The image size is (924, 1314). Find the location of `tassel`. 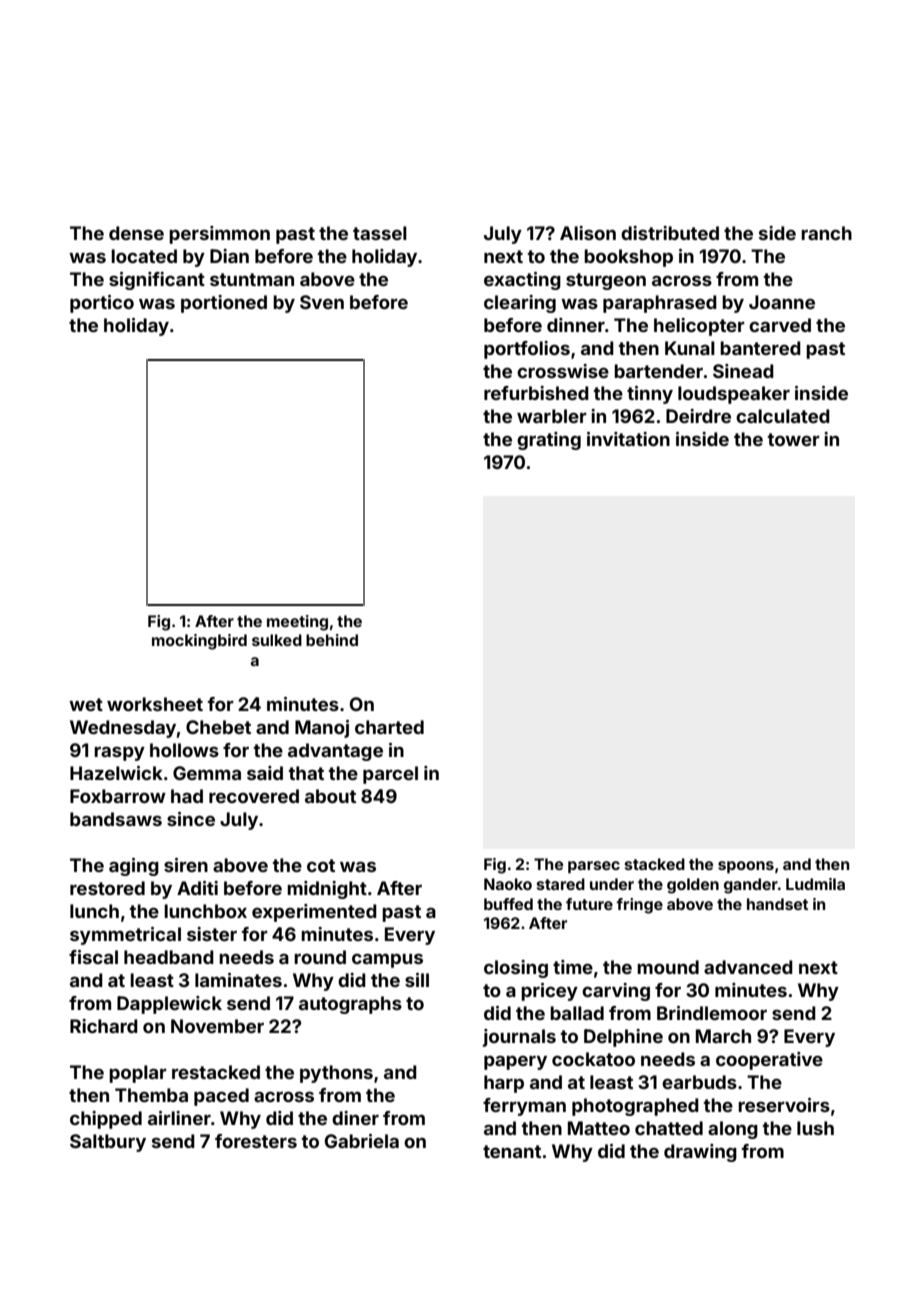

tassel is located at coordinates (380, 233).
